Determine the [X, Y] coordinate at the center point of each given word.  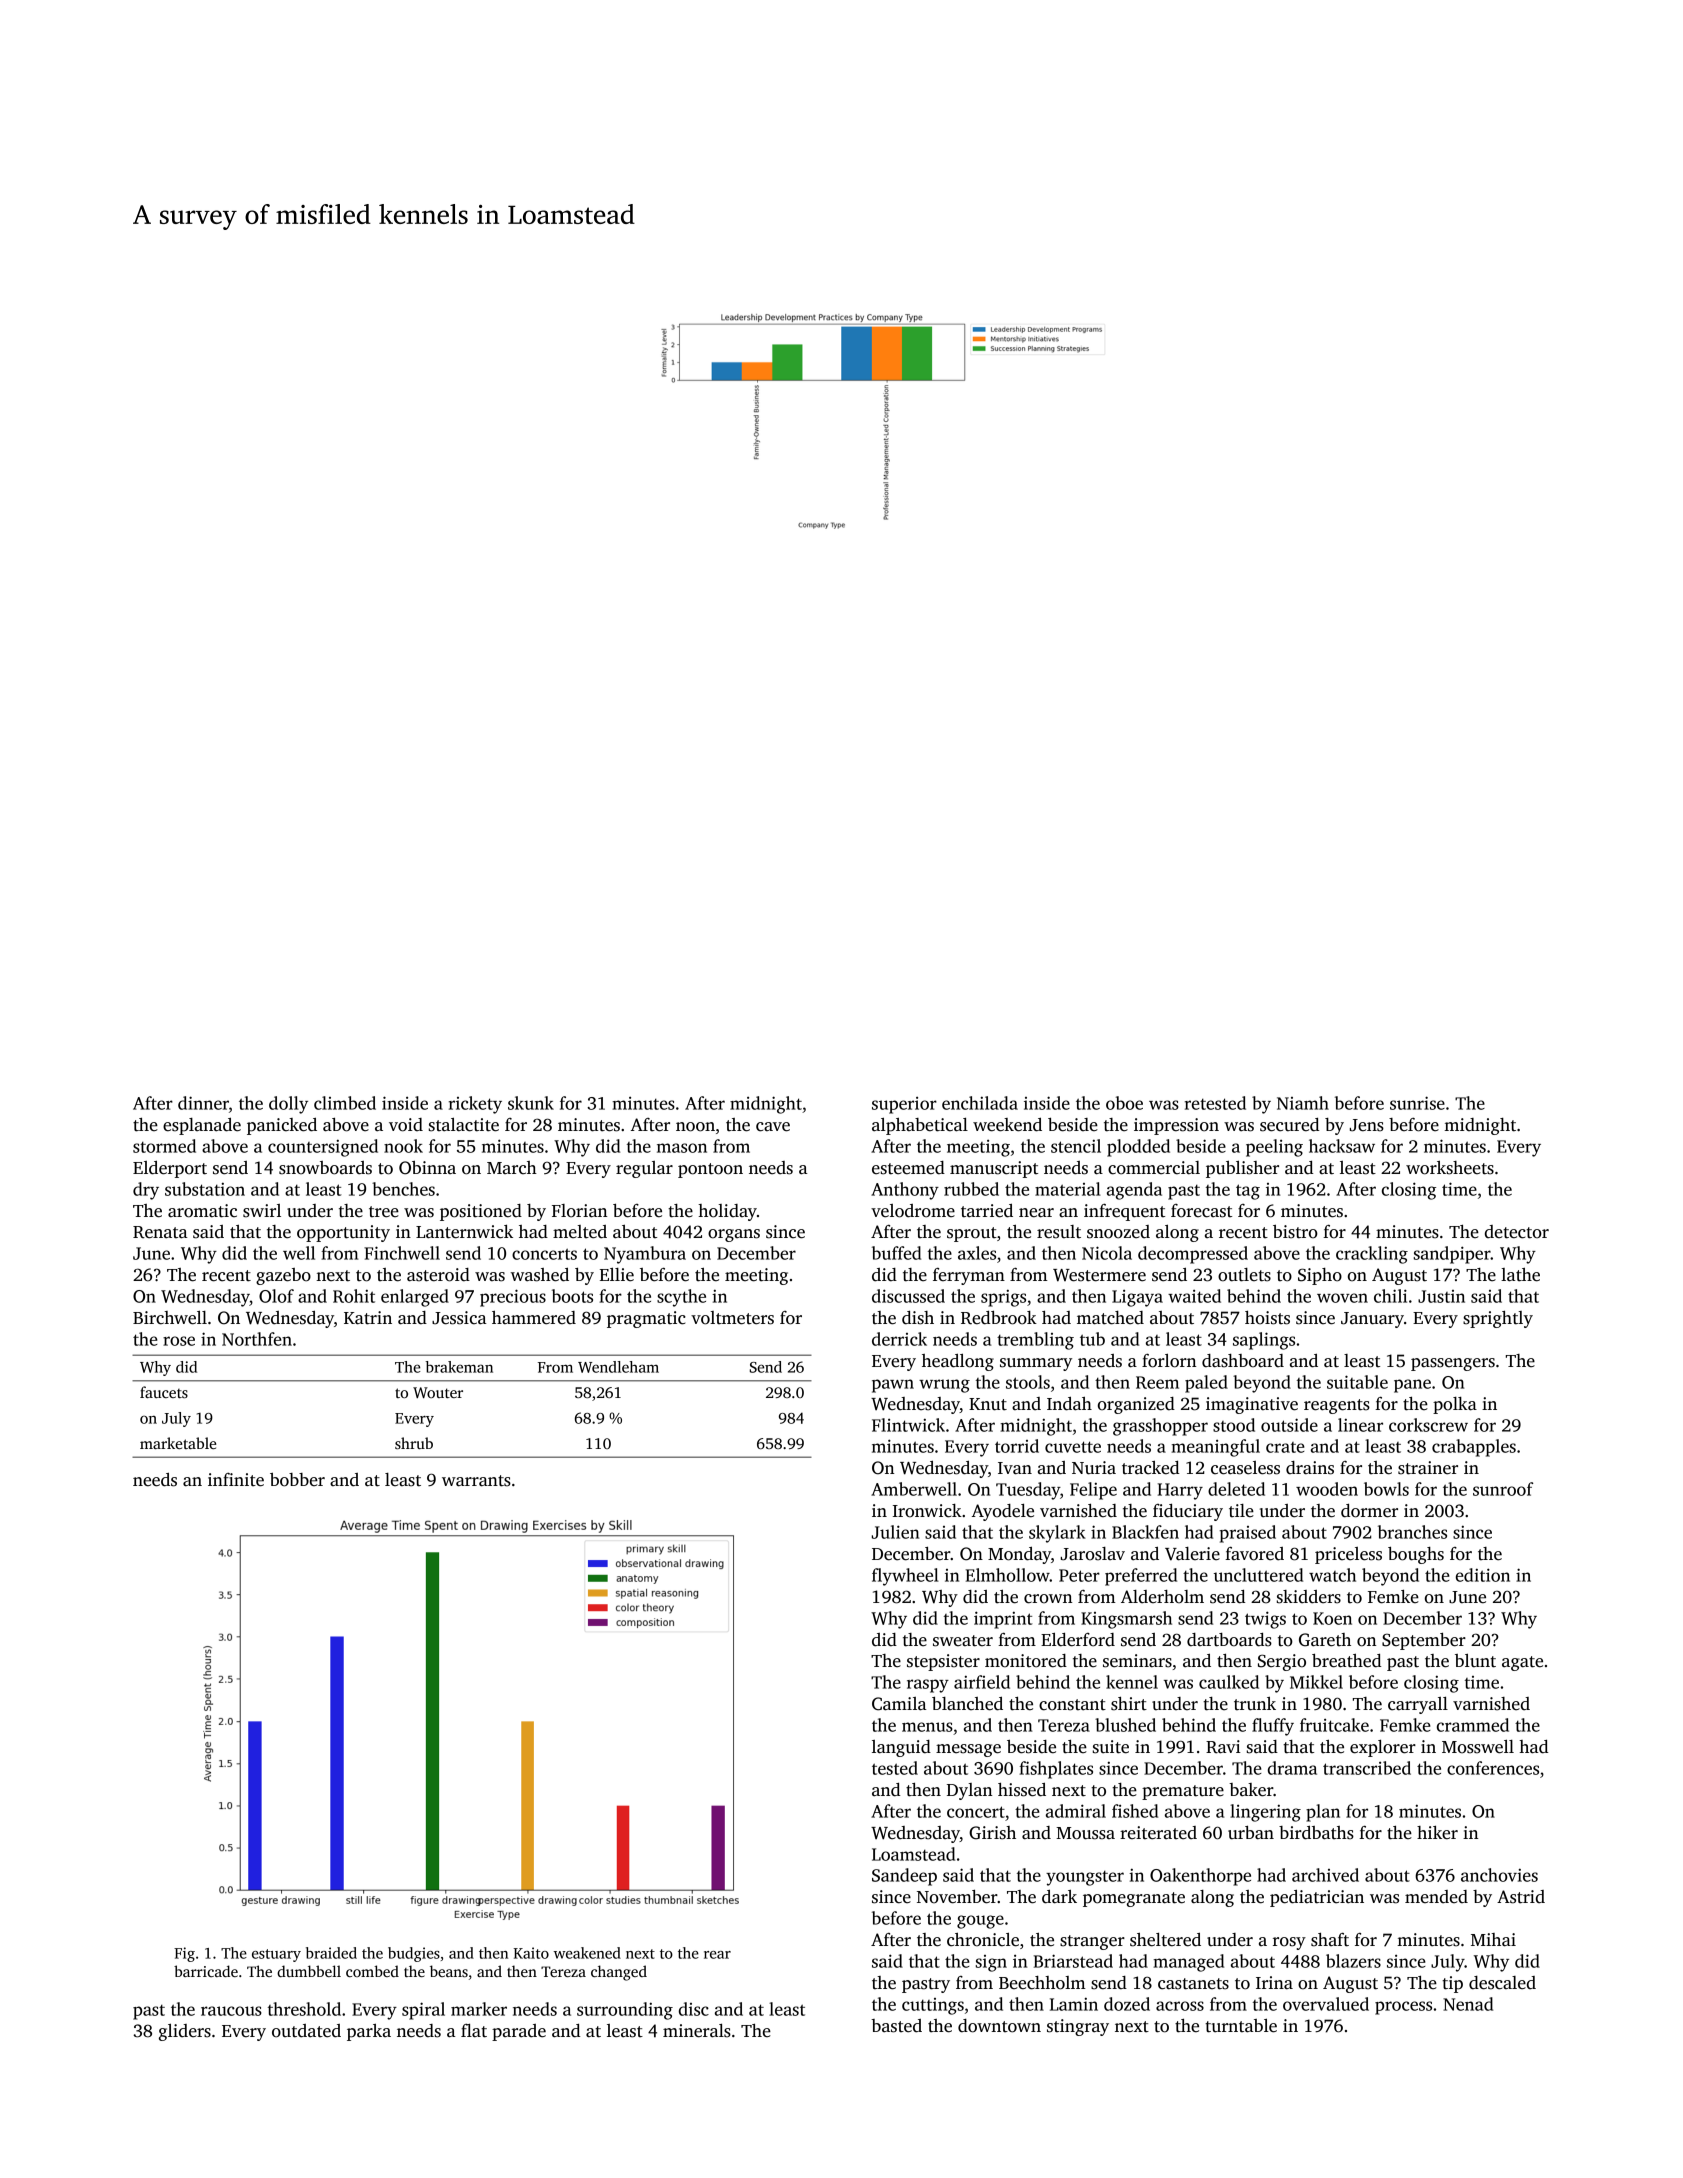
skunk [531, 1103]
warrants [476, 1481]
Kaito [531, 1953]
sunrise [1417, 1103]
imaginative [1252, 1405]
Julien [895, 1532]
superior [904, 1105]
